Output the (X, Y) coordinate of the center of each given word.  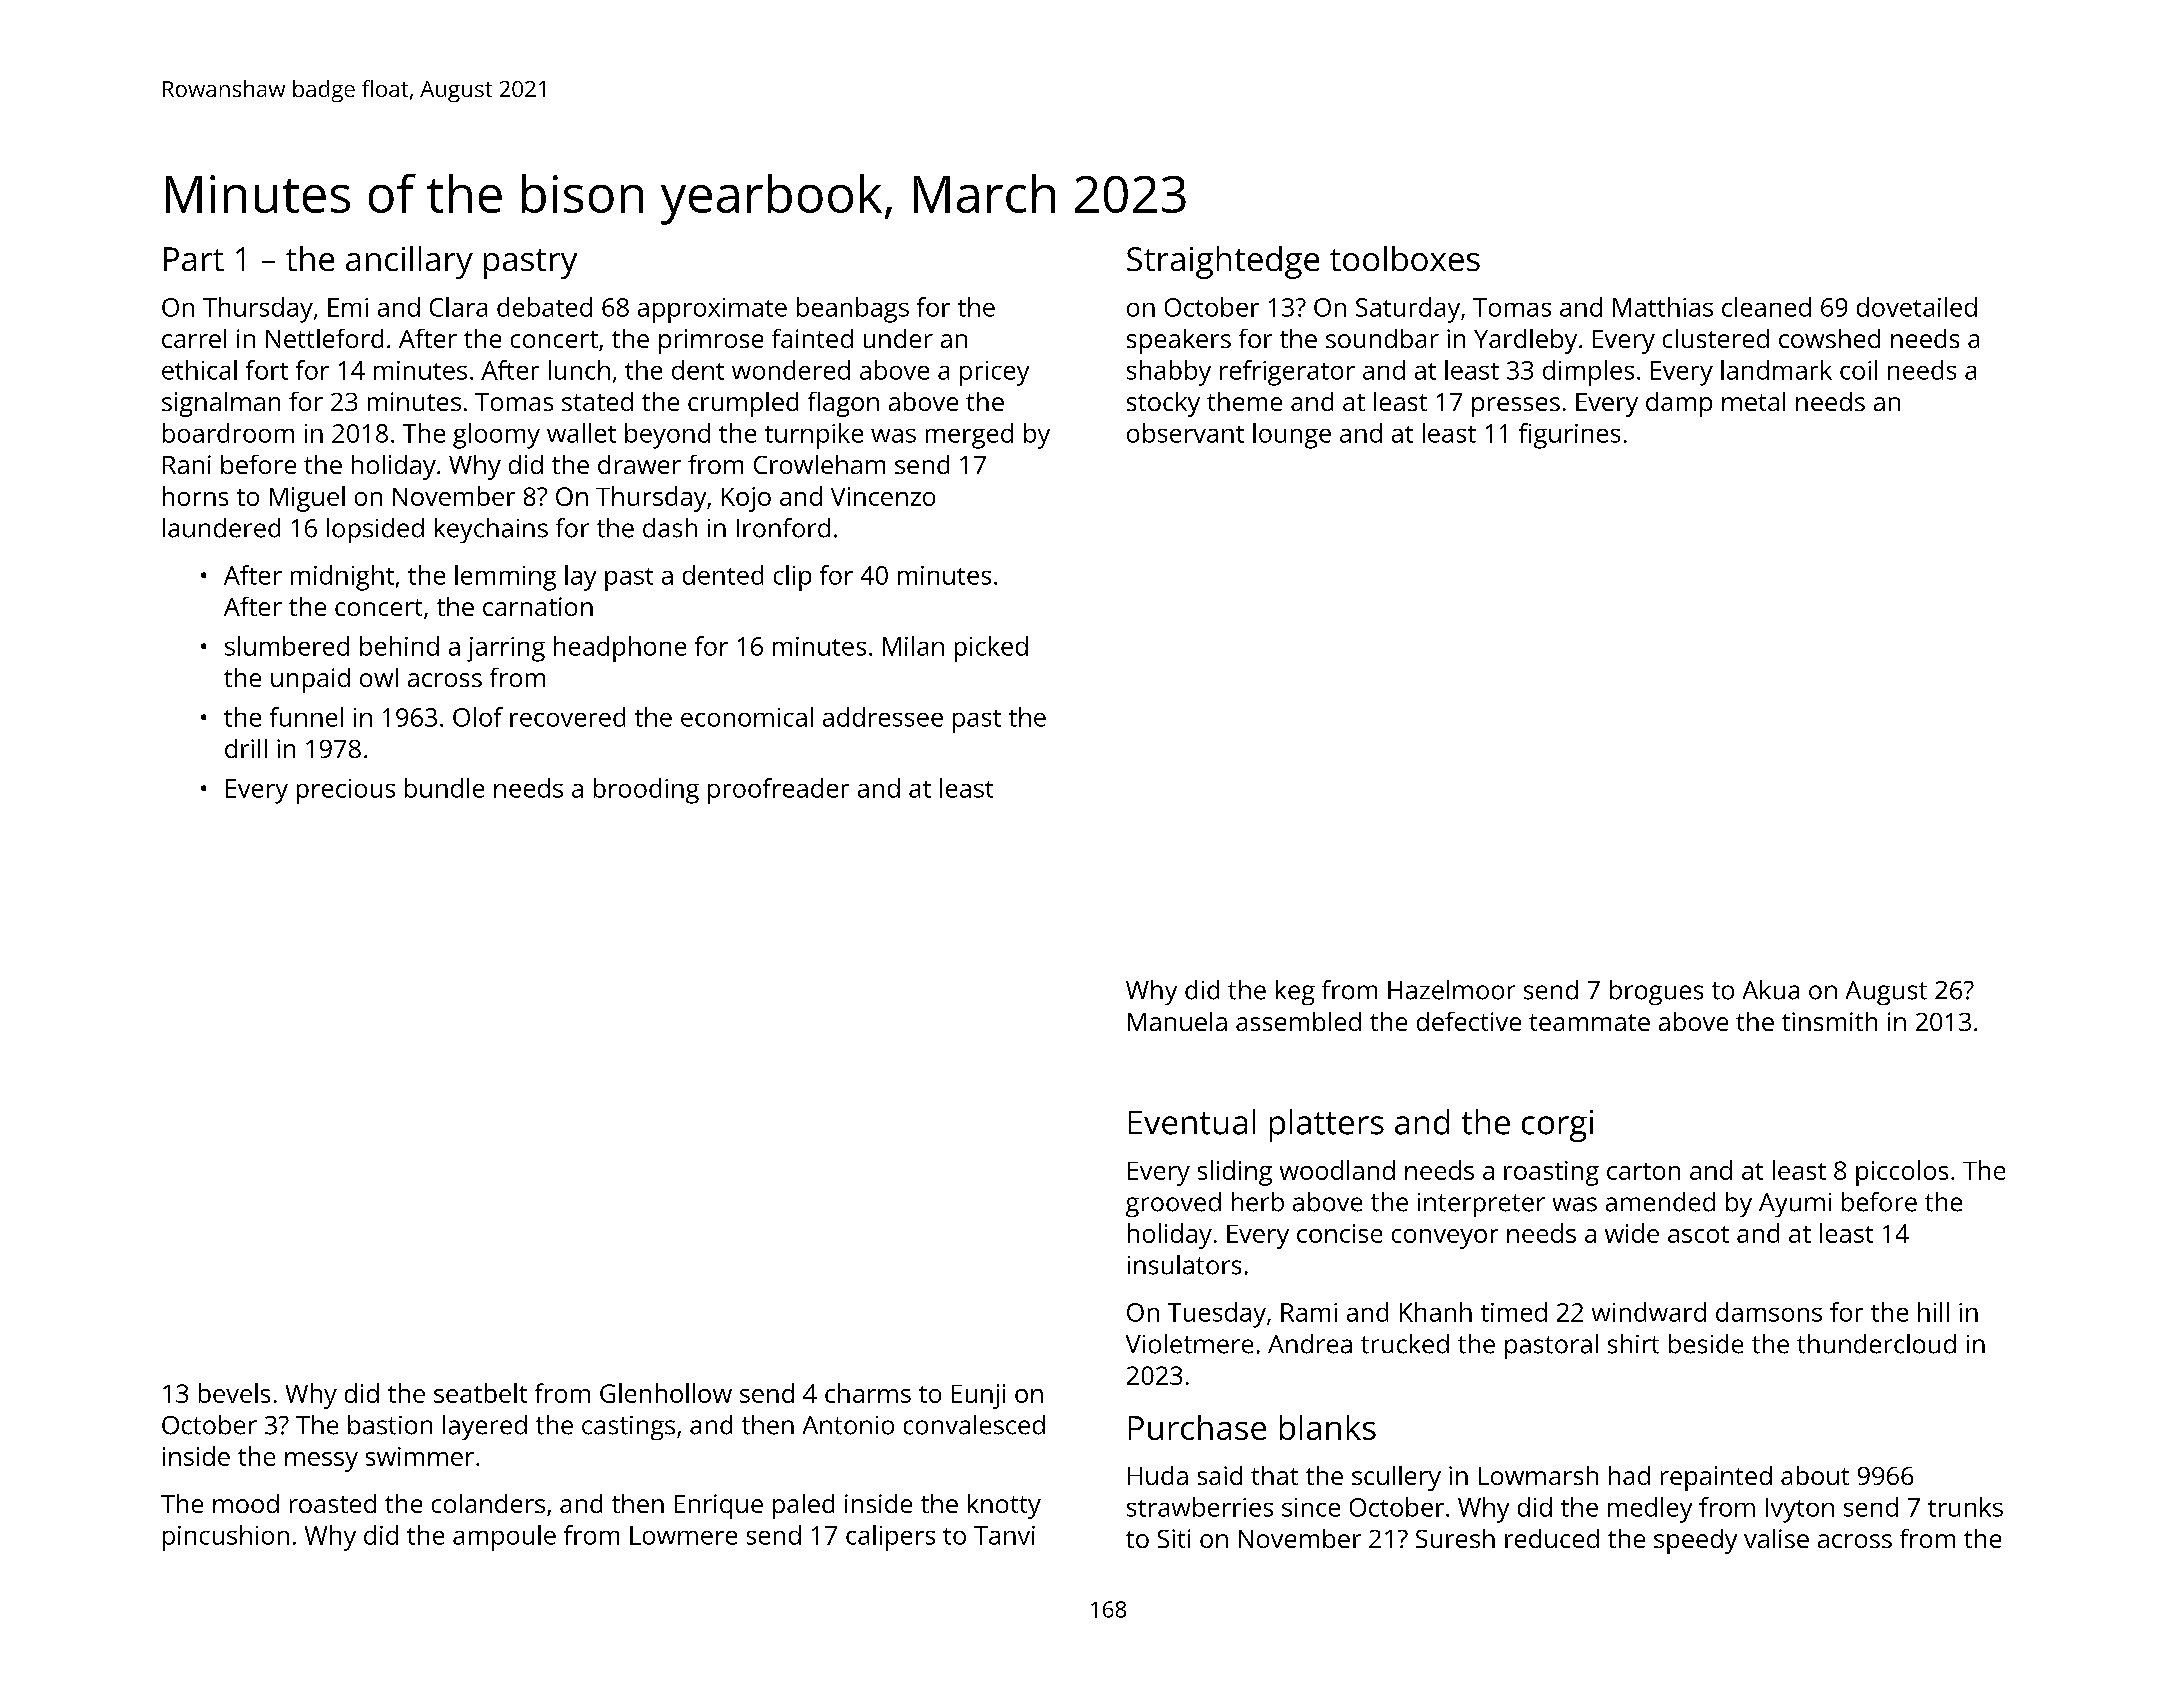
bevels (234, 1393)
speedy (1695, 1541)
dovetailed (1917, 307)
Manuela (1177, 1021)
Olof (478, 717)
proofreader (778, 791)
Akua (1771, 990)
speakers (1179, 341)
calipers (890, 1538)
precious (346, 791)
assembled (1298, 1021)
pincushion (226, 1538)
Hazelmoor (1451, 990)
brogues (1656, 992)
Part (194, 259)
